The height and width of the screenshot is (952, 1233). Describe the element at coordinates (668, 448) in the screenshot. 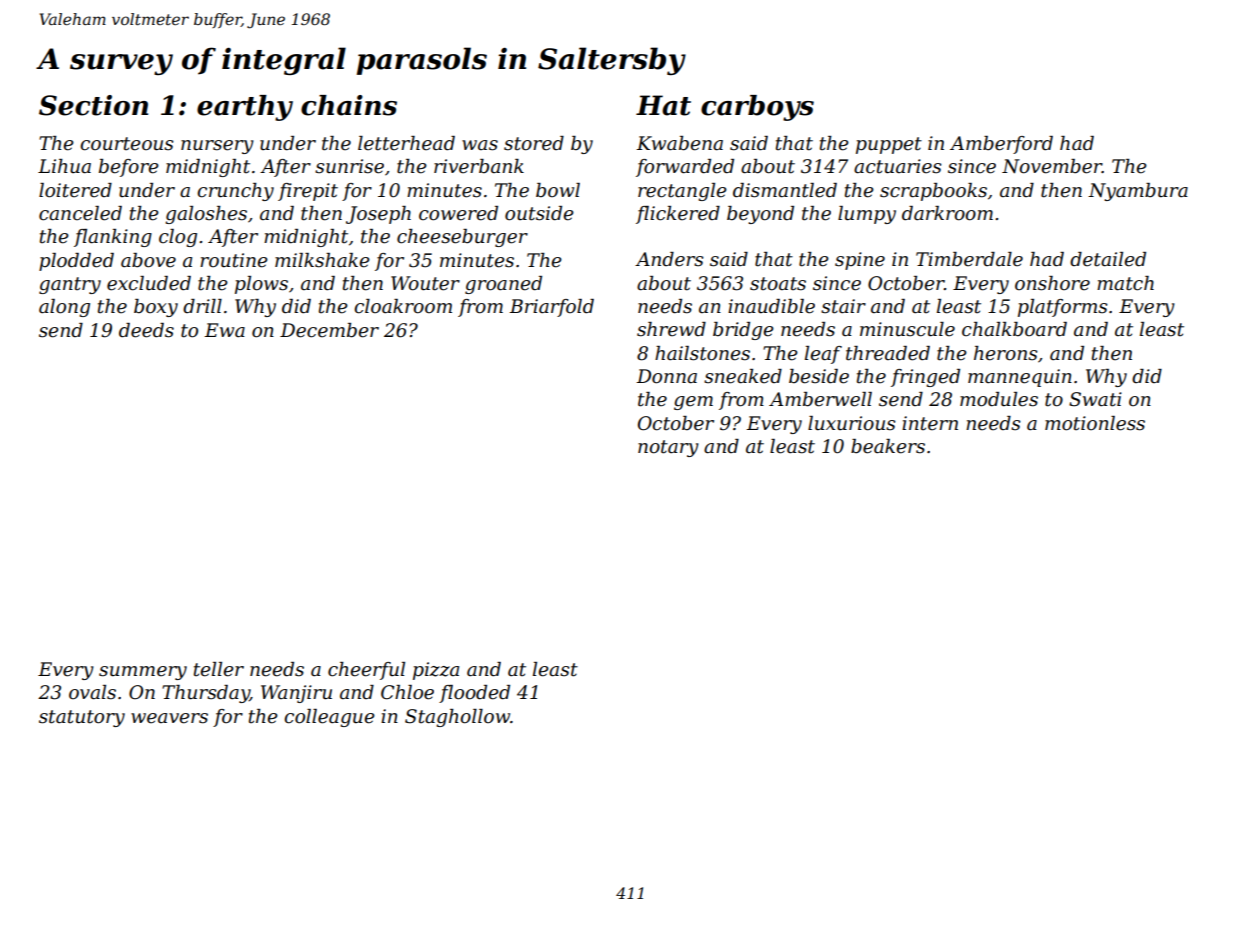

I see `notary` at that location.
